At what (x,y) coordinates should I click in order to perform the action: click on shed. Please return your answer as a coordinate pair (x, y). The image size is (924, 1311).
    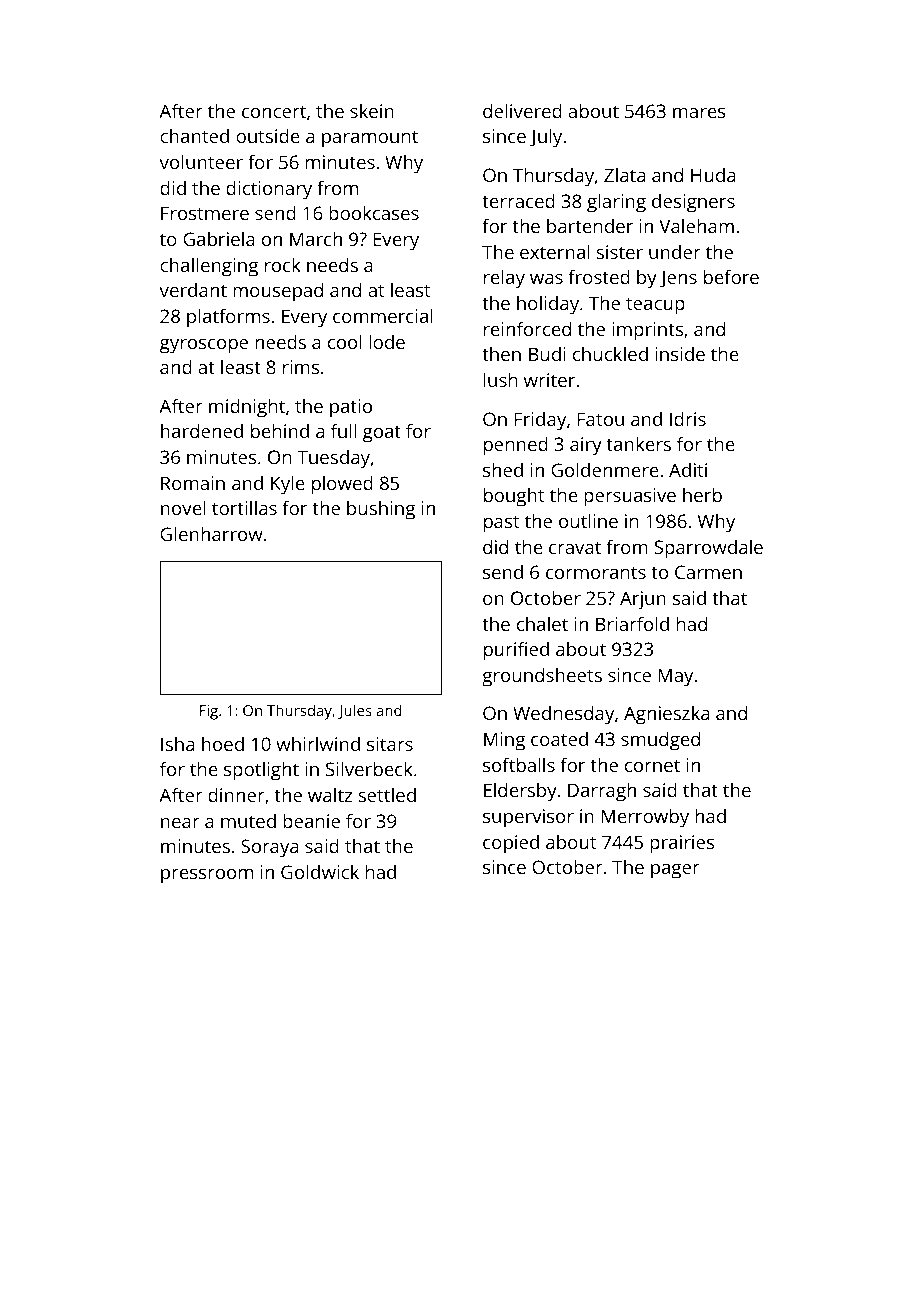
    Looking at the image, I should click on (503, 470).
